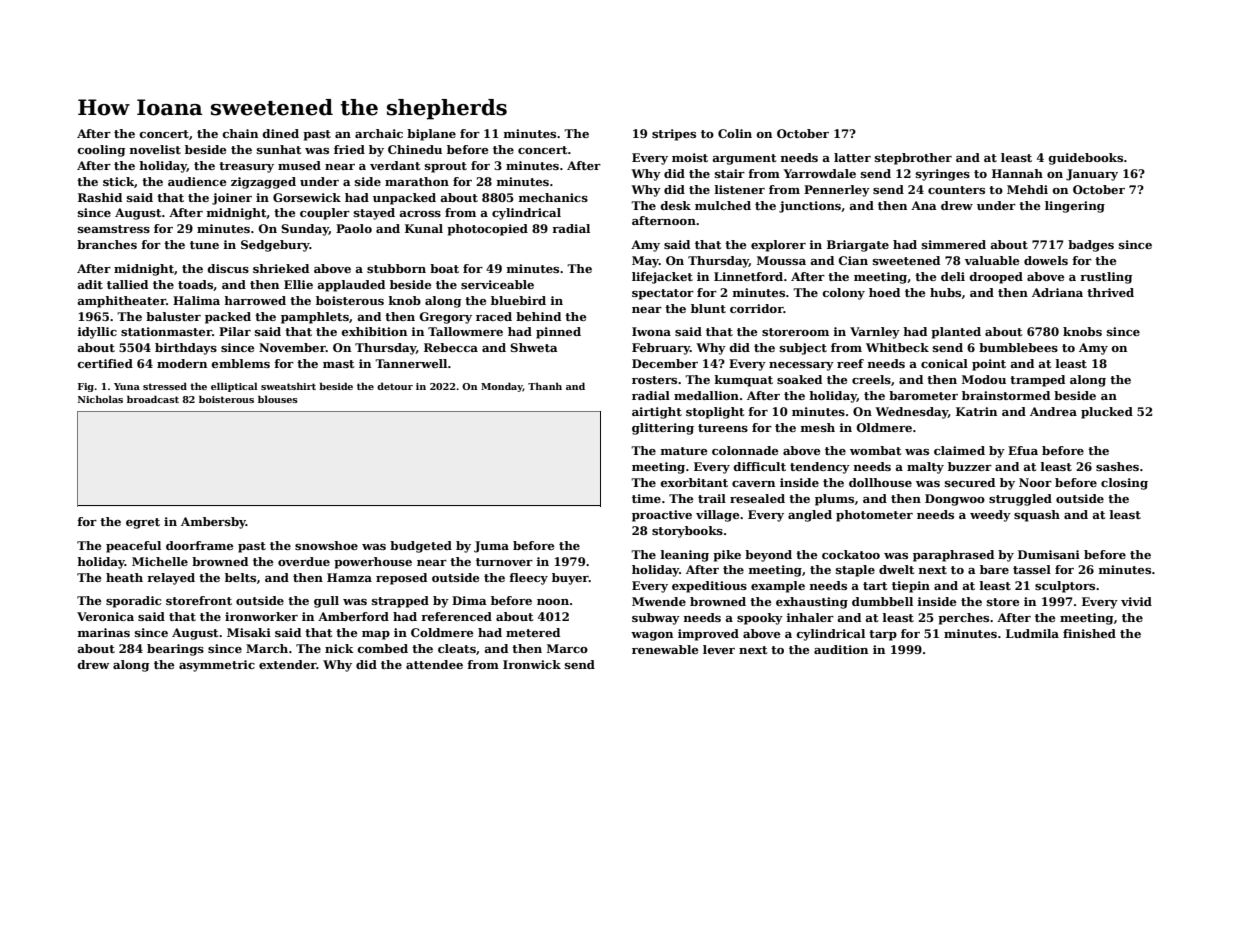 This screenshot has height=952, width=1233. Describe the element at coordinates (379, 133) in the screenshot. I see `archaic` at that location.
